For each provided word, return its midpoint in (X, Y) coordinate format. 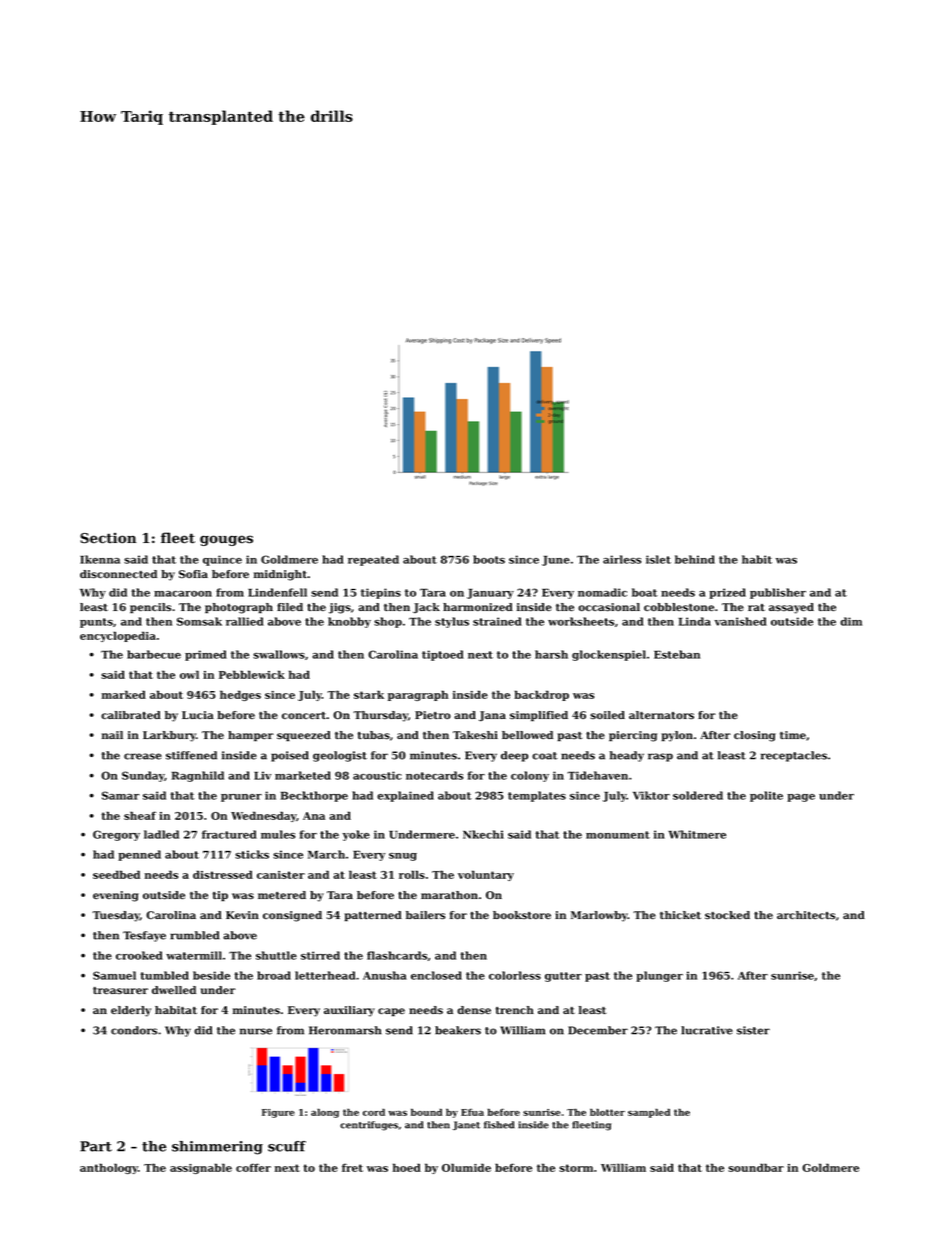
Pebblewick (252, 674)
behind (695, 559)
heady (627, 756)
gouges (226, 540)
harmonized (478, 607)
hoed (407, 1167)
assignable (201, 1168)
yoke (356, 835)
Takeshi (475, 735)
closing (755, 736)
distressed (223, 874)
